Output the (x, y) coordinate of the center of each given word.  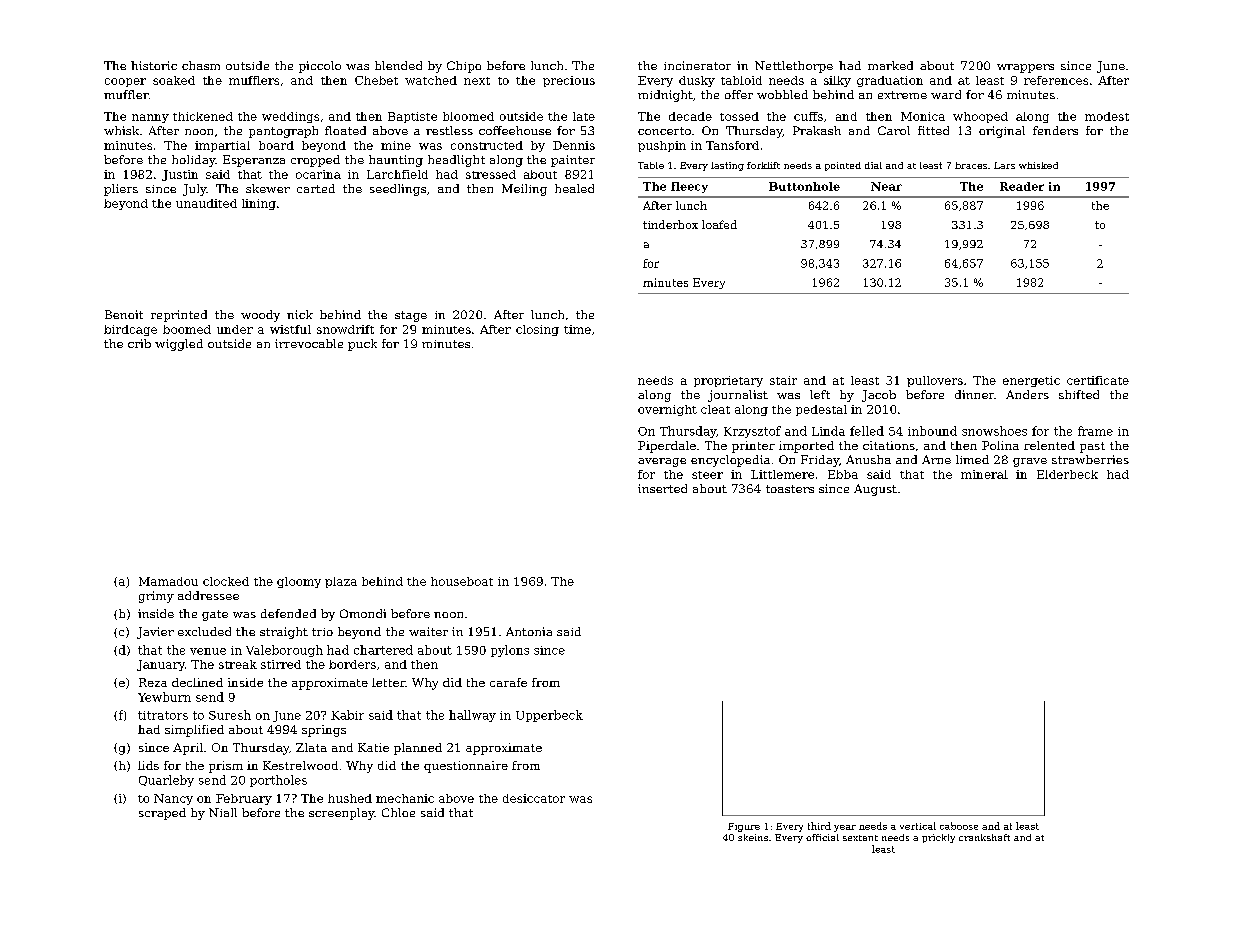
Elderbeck (1067, 474)
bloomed (468, 116)
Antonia (529, 631)
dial (873, 165)
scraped (162, 814)
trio (322, 632)
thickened (203, 116)
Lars (1004, 165)
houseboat (462, 581)
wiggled (179, 345)
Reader (1022, 186)
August (875, 490)
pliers (121, 190)
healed (574, 188)
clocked (226, 581)
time (577, 329)
